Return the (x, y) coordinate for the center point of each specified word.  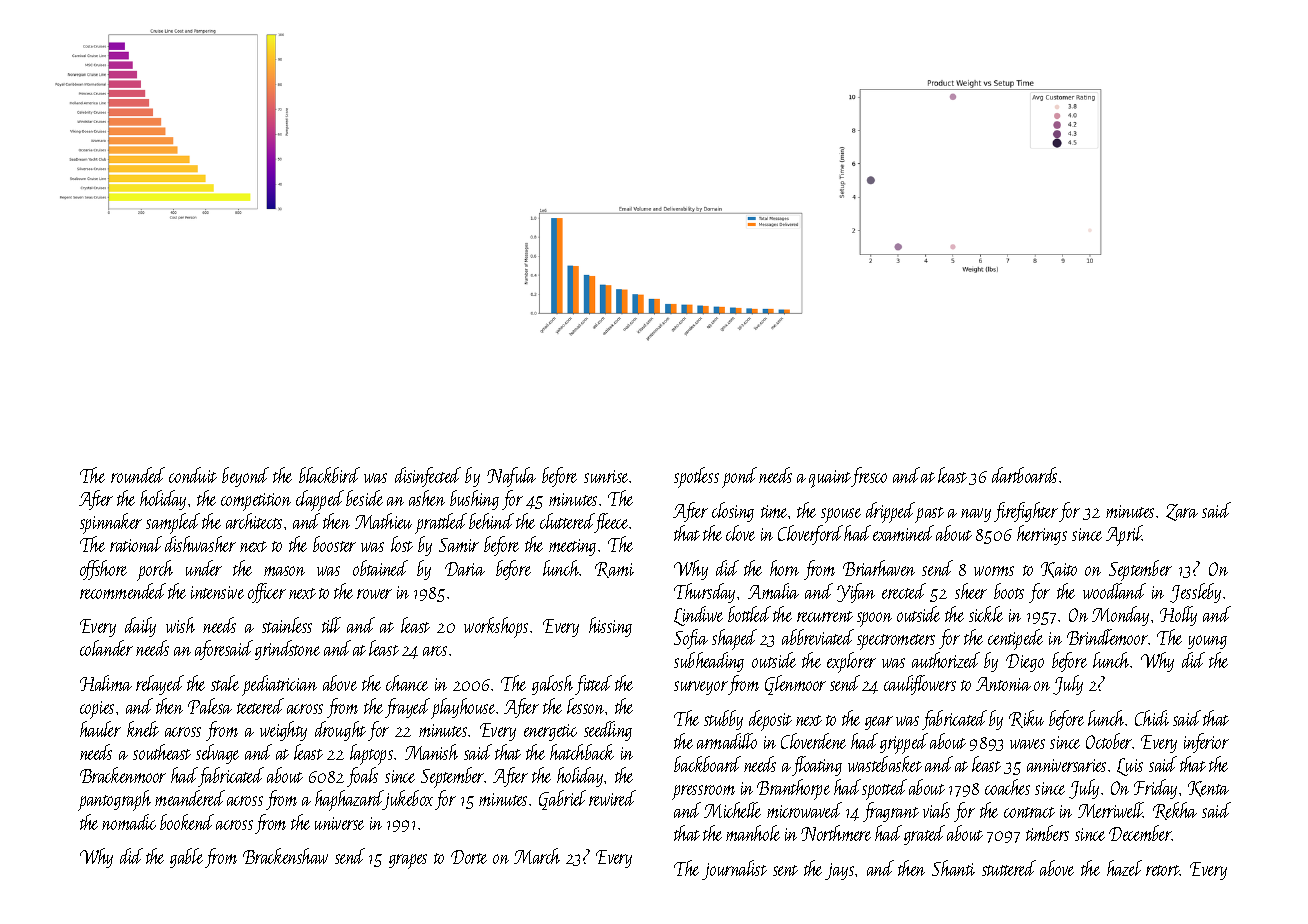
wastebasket (885, 764)
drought (340, 731)
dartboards (1024, 475)
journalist (734, 870)
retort (1163, 870)
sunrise (607, 476)
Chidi (1152, 718)
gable (186, 858)
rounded (138, 475)
